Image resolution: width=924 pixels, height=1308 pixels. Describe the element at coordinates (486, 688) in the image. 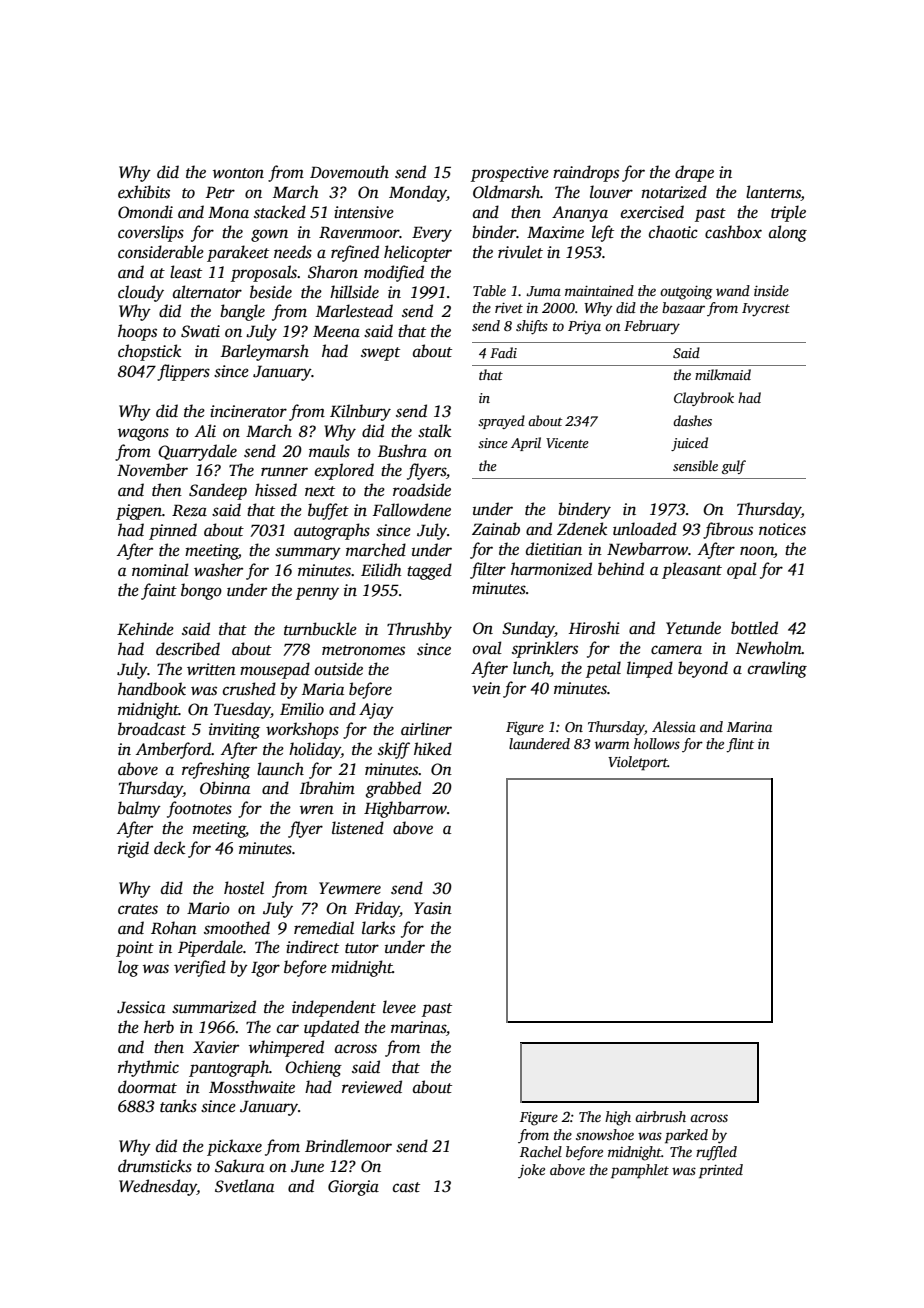

I see `vein` at that location.
